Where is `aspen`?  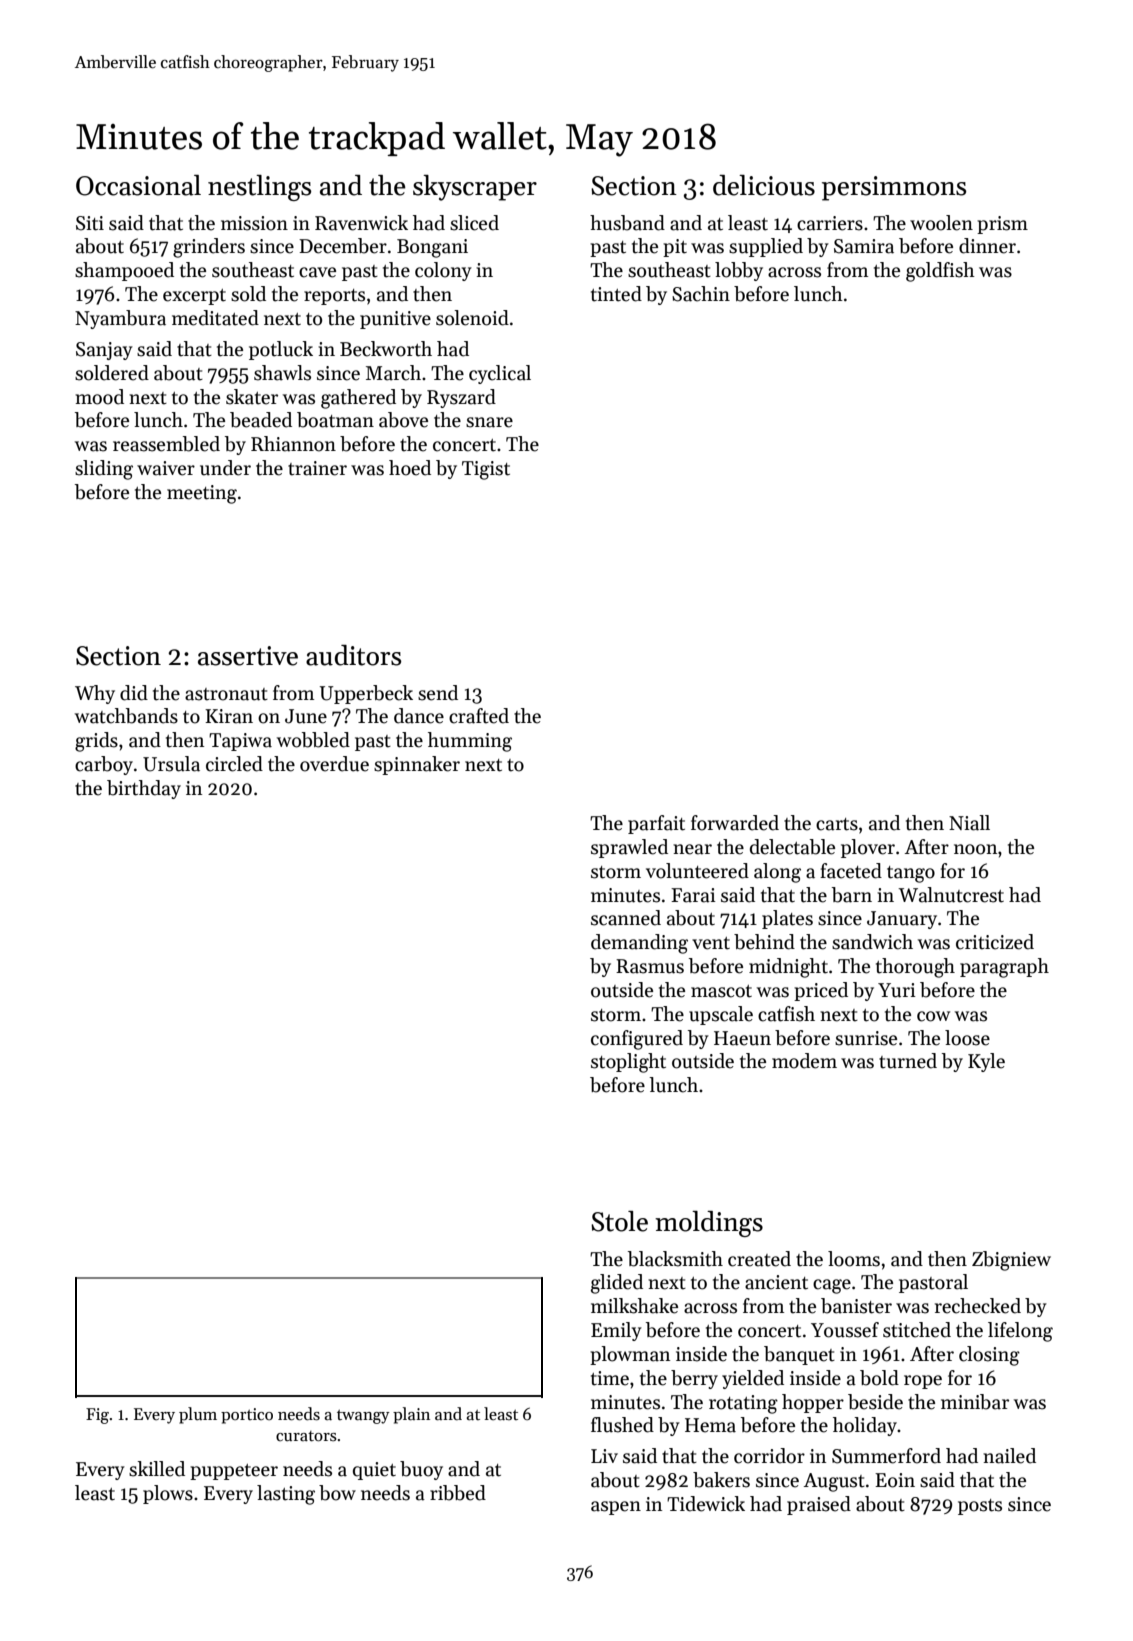
aspen is located at coordinates (616, 1508).
